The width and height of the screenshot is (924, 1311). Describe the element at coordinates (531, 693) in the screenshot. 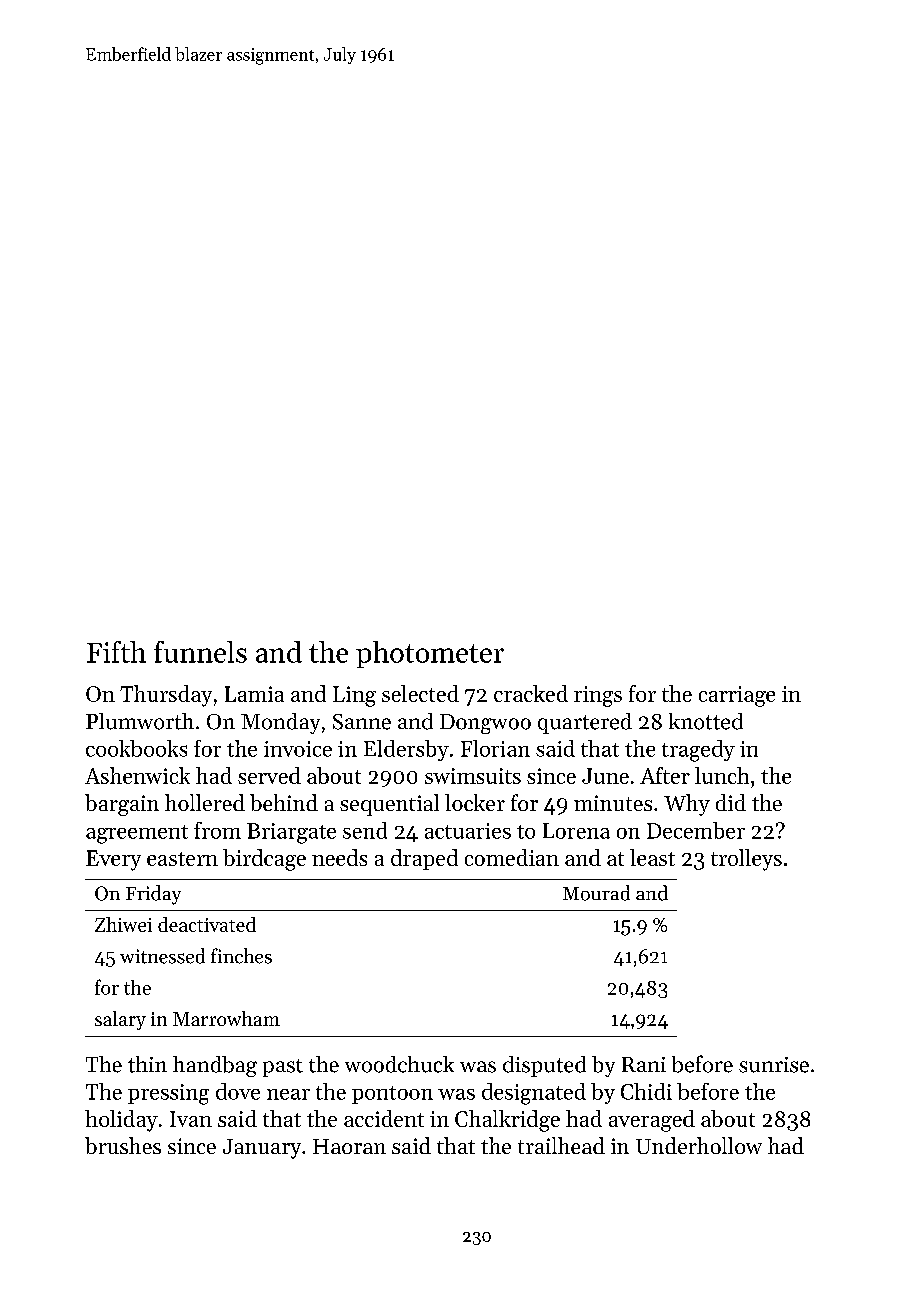

I see `cracked` at that location.
